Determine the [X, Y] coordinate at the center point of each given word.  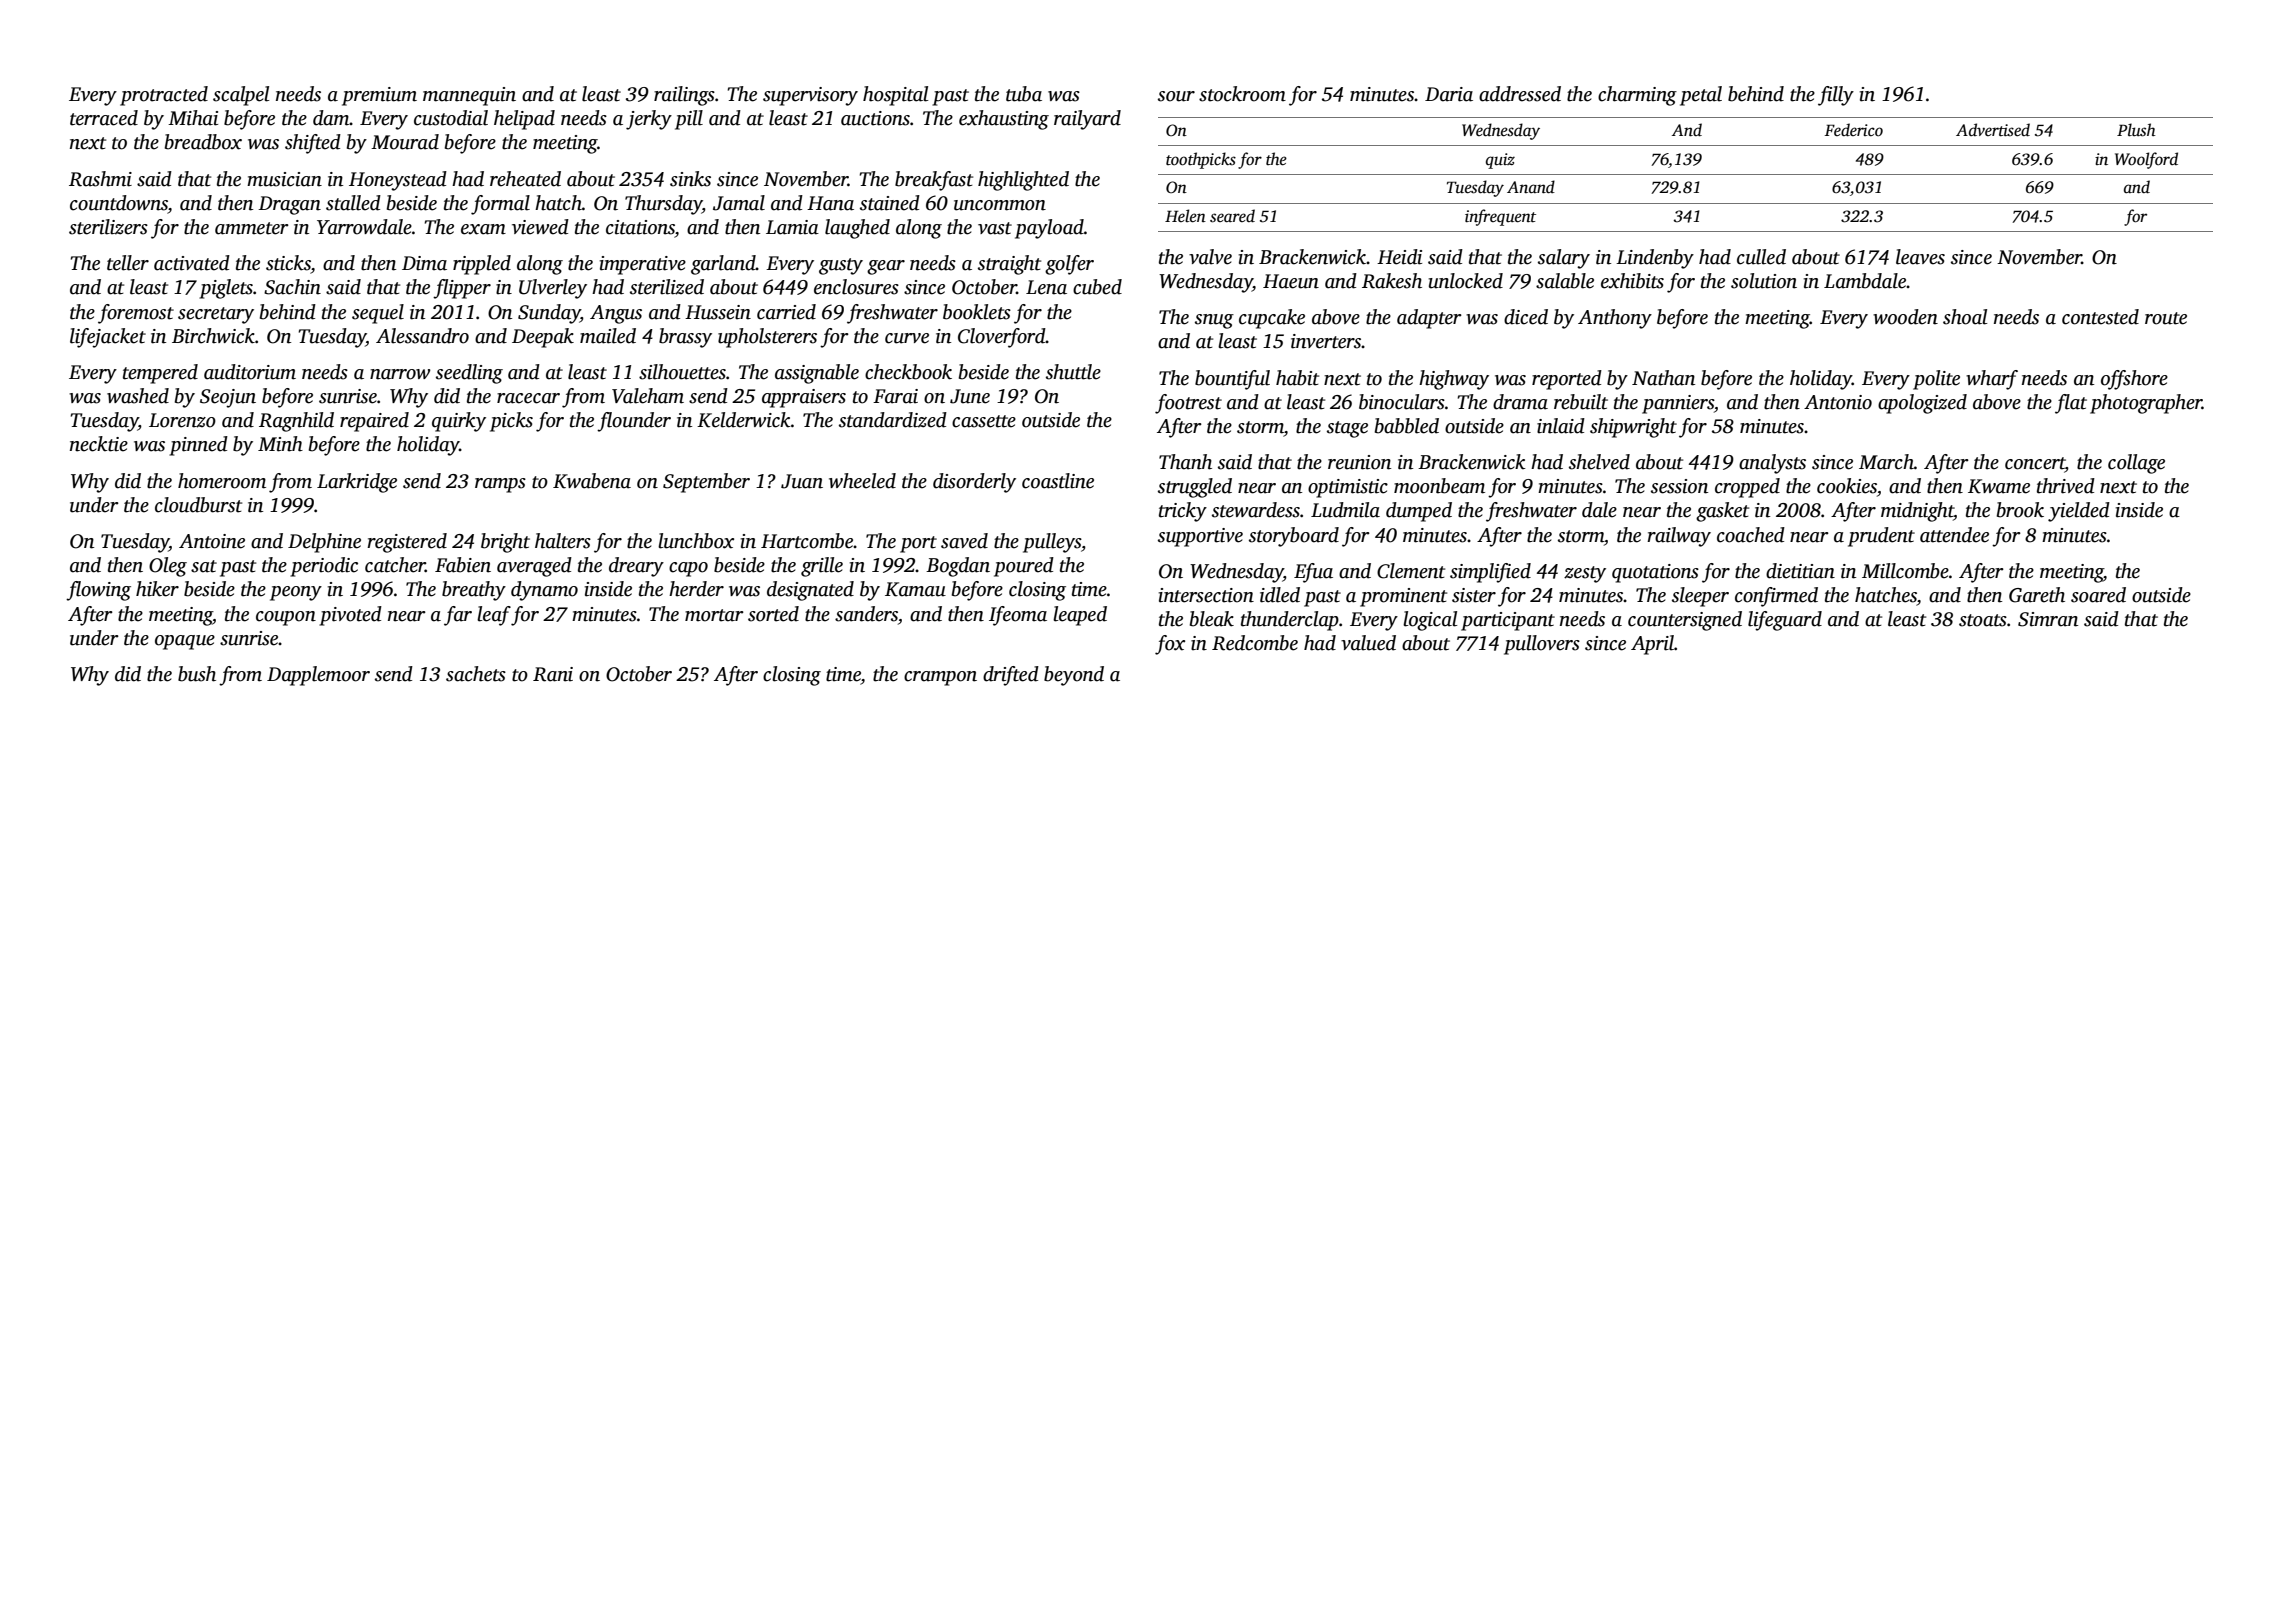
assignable [817, 374]
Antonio [1838, 402]
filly [1836, 96]
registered [407, 543]
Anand [1531, 187]
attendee [1954, 535]
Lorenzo [182, 420]
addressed [1520, 94]
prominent [1403, 597]
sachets [476, 674]
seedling [469, 374]
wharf [1992, 380]
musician [284, 179]
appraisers [804, 398]
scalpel [241, 96]
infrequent [1500, 217]
